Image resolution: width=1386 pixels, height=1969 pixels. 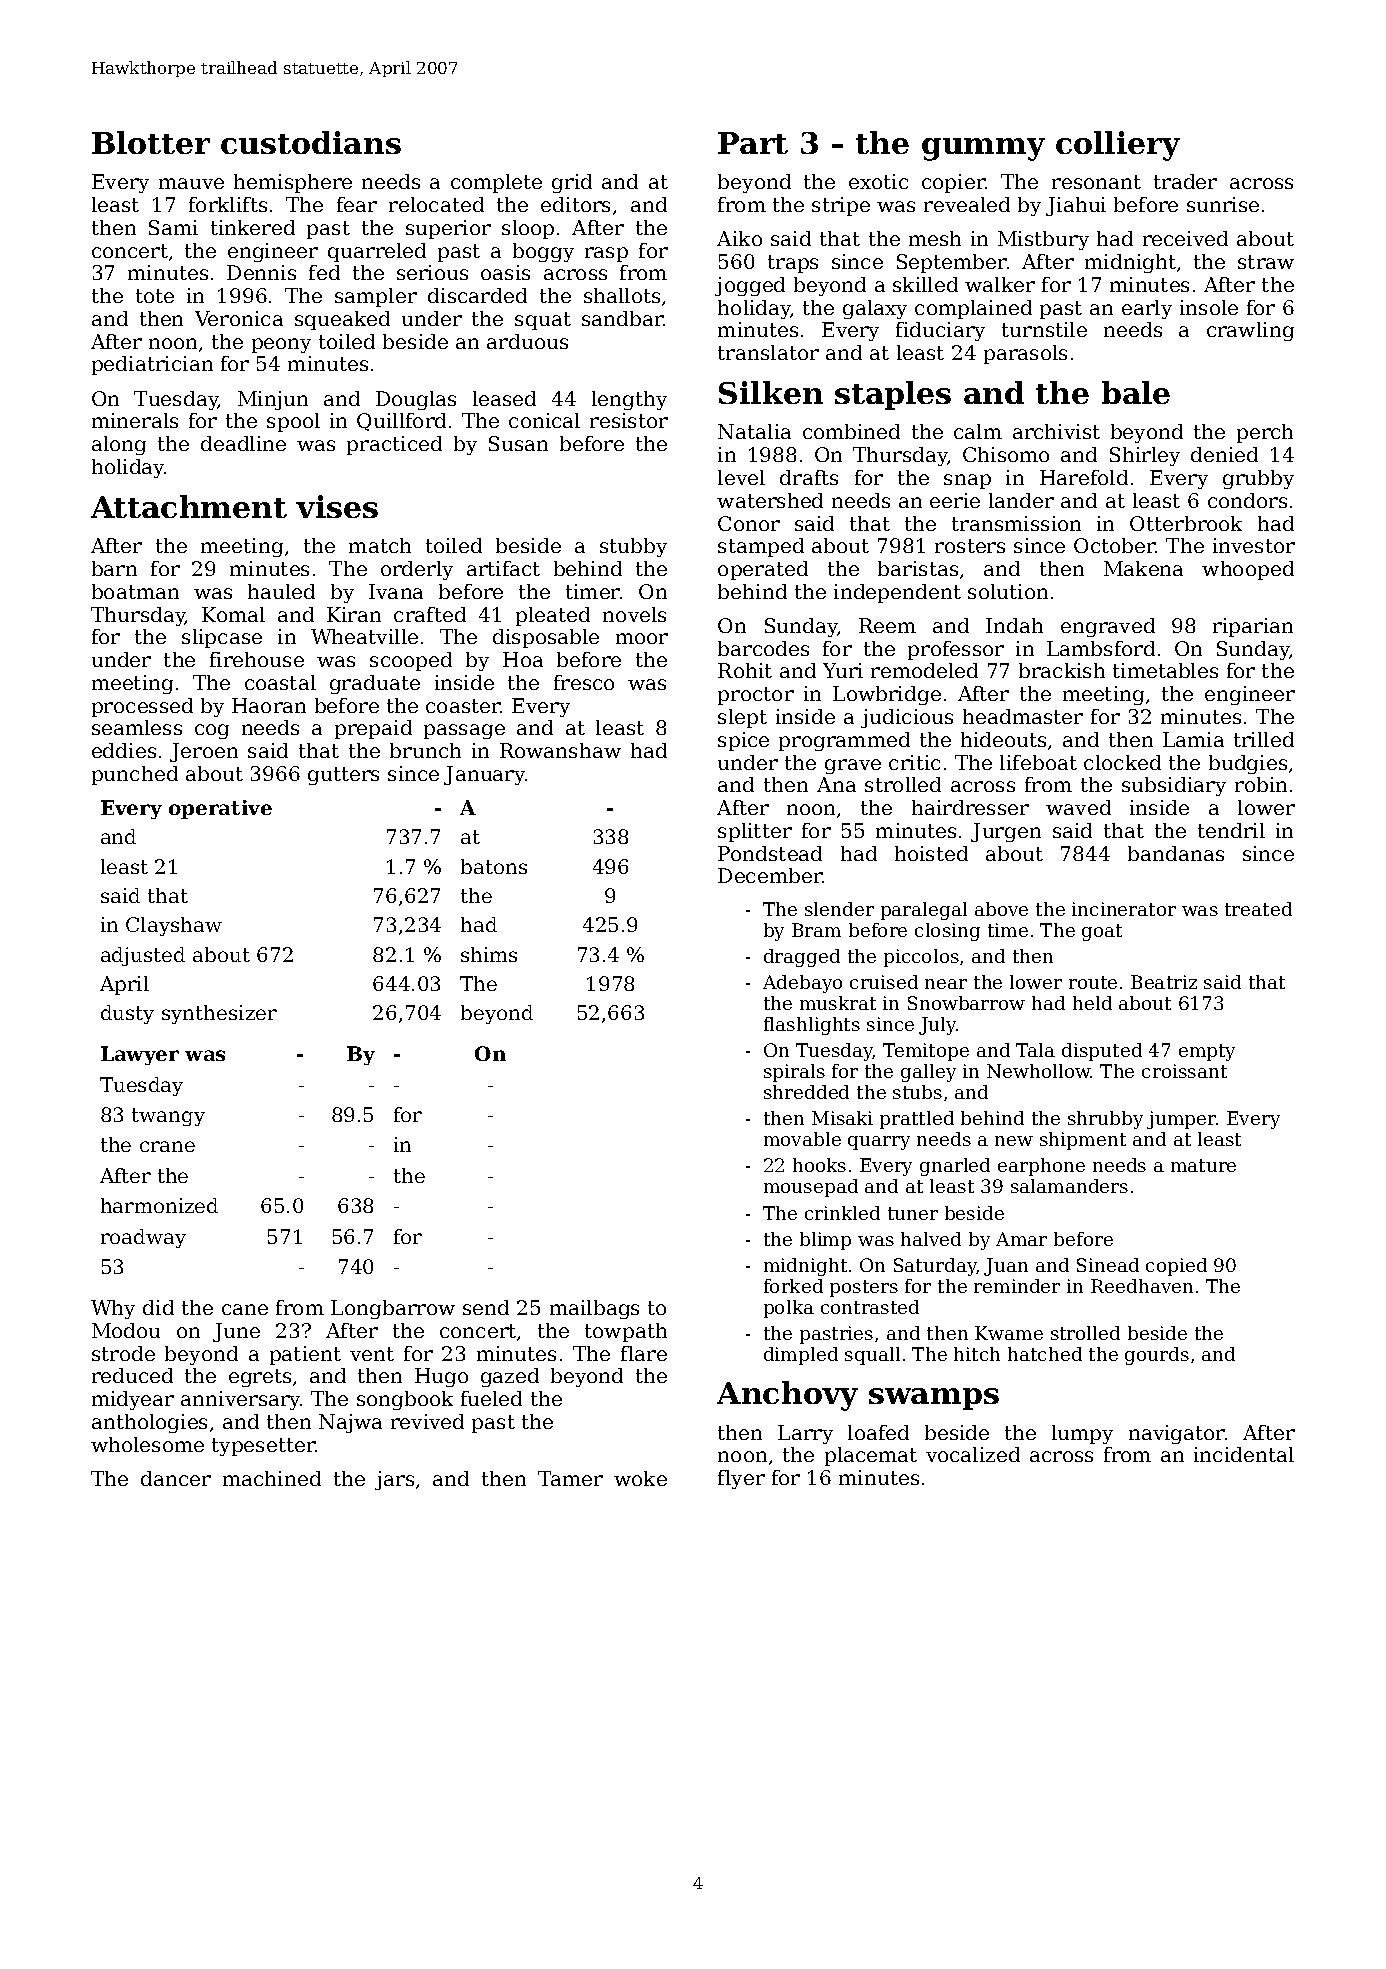 I want to click on coastal, so click(x=280, y=682).
